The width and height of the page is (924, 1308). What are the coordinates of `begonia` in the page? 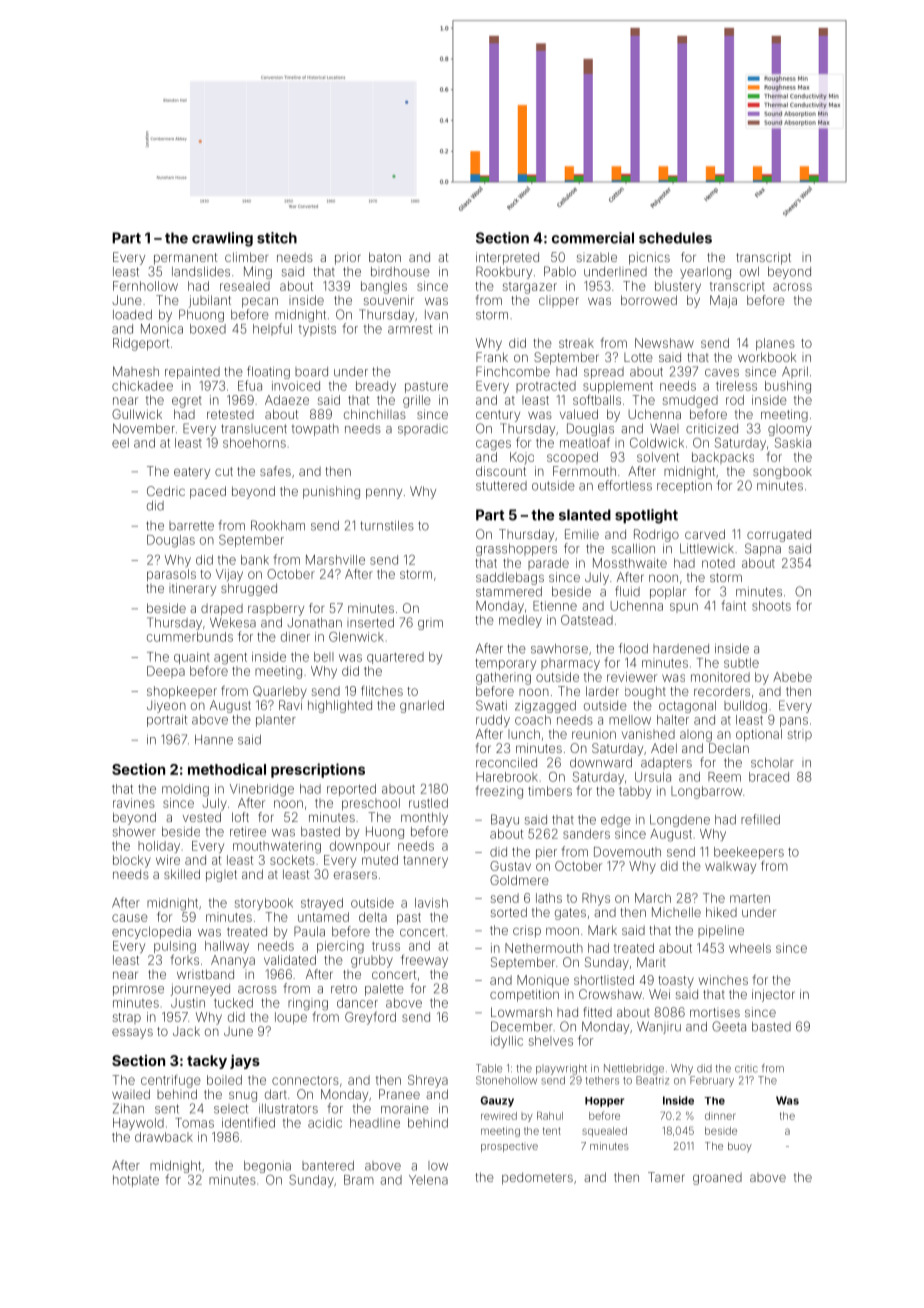 It's located at (267, 1167).
